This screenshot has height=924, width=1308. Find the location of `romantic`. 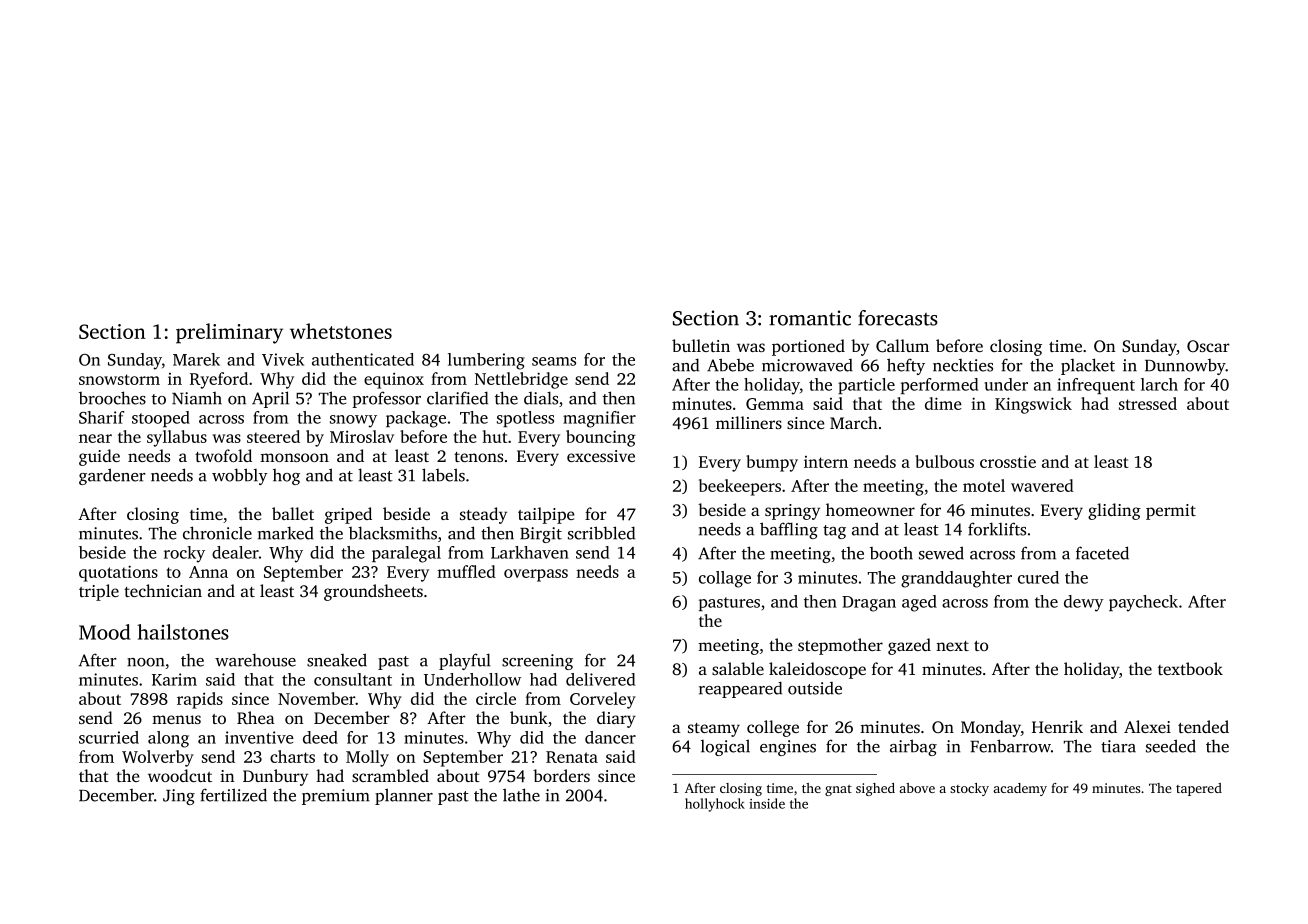

romantic is located at coordinates (810, 318).
